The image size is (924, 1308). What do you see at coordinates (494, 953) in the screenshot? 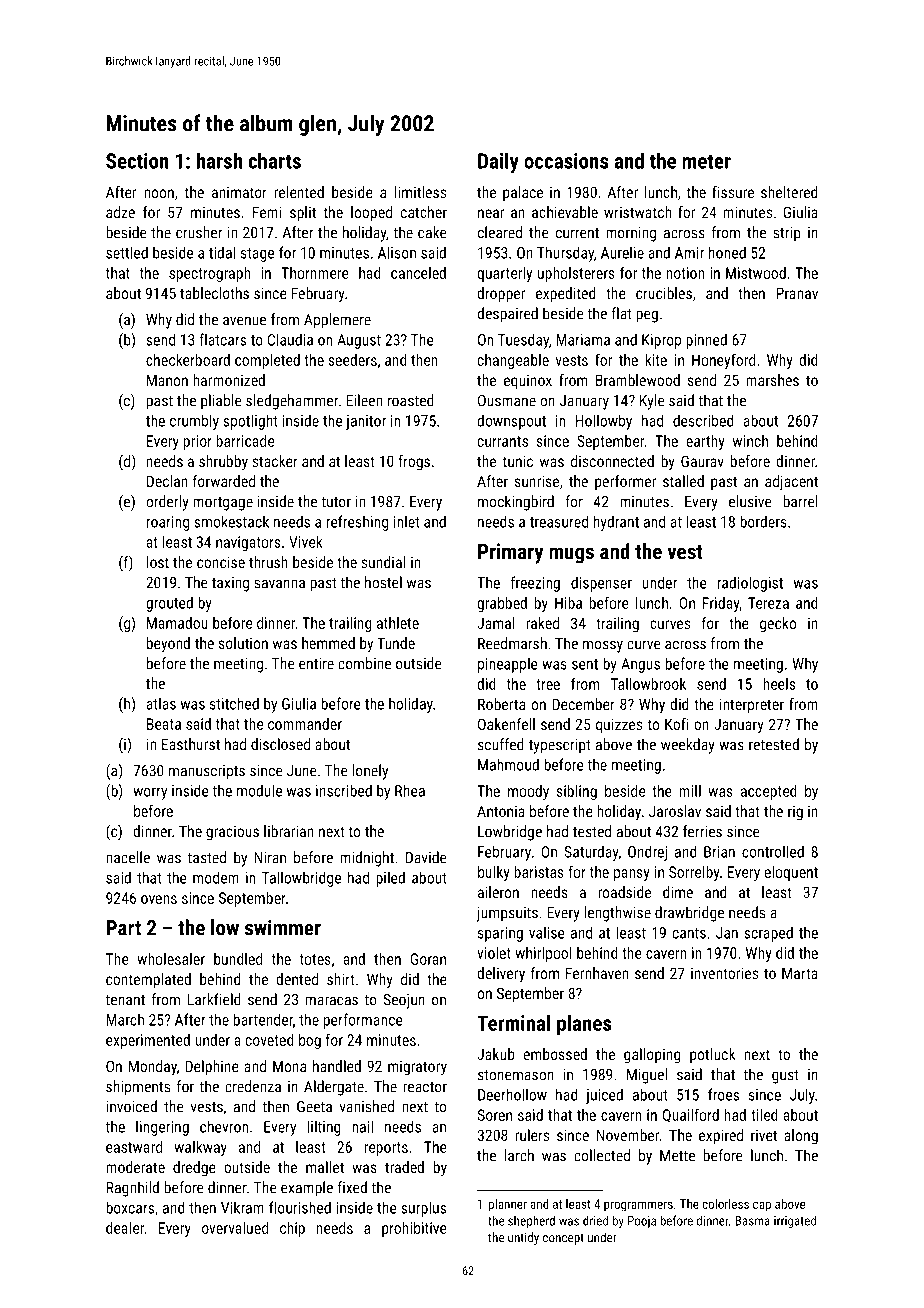
I see `violet` at bounding box center [494, 953].
